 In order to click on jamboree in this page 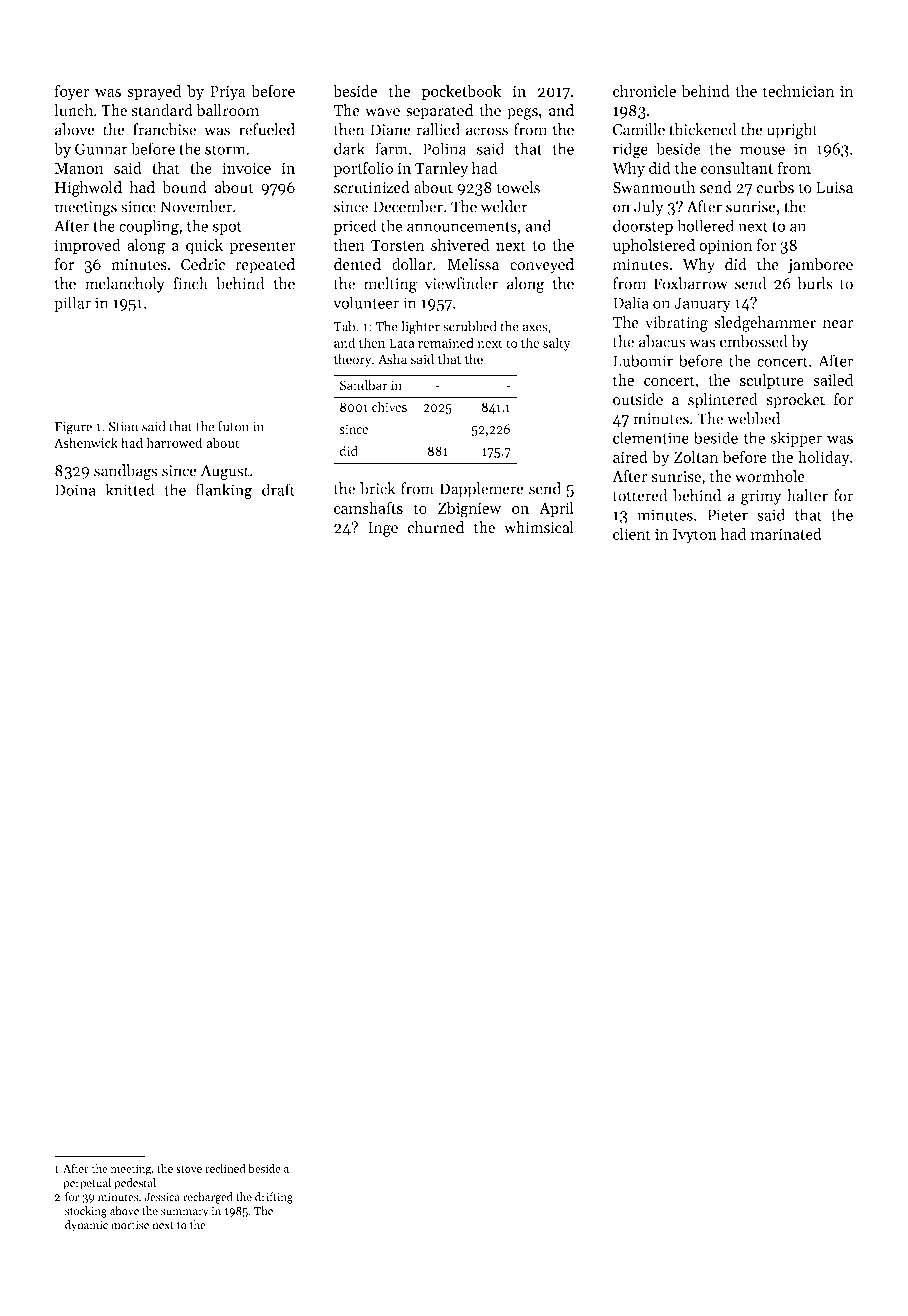, I will do `click(820, 266)`.
